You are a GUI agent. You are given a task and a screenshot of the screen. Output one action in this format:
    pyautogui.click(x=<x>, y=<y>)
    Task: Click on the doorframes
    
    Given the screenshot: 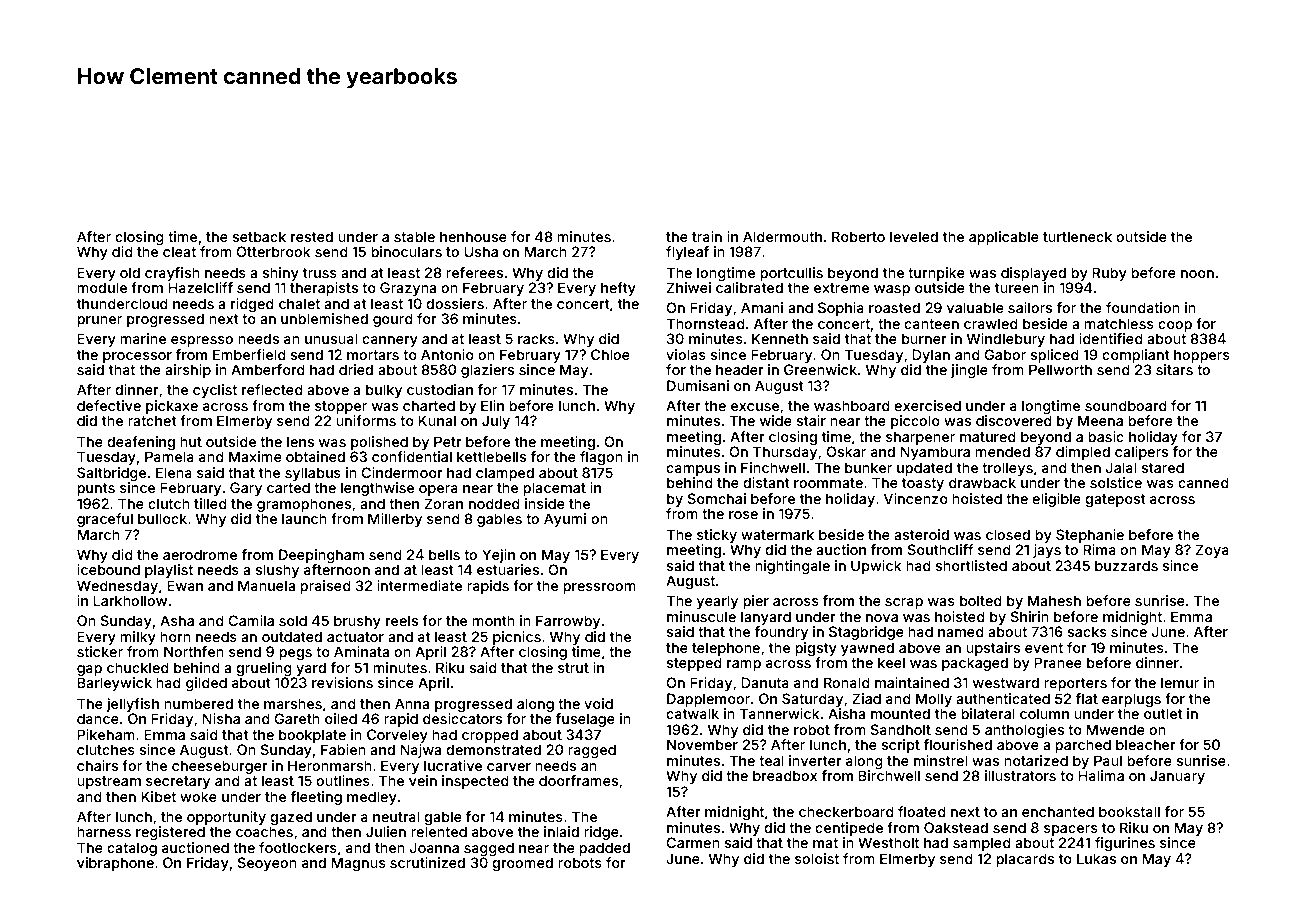 What is the action you would take?
    pyautogui.click(x=578, y=780)
